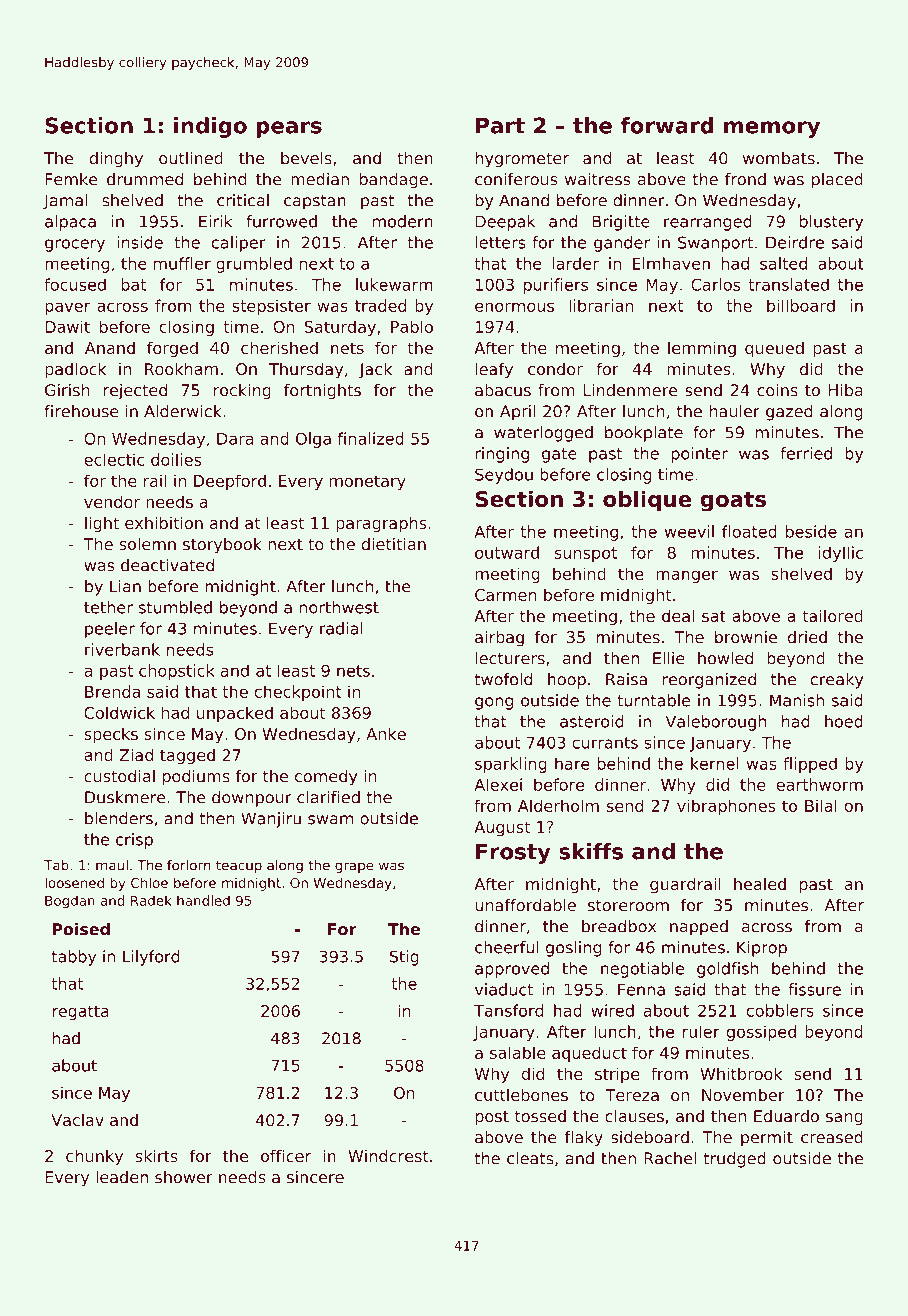 This screenshot has height=1316, width=908. I want to click on Windcrest, so click(388, 1155).
